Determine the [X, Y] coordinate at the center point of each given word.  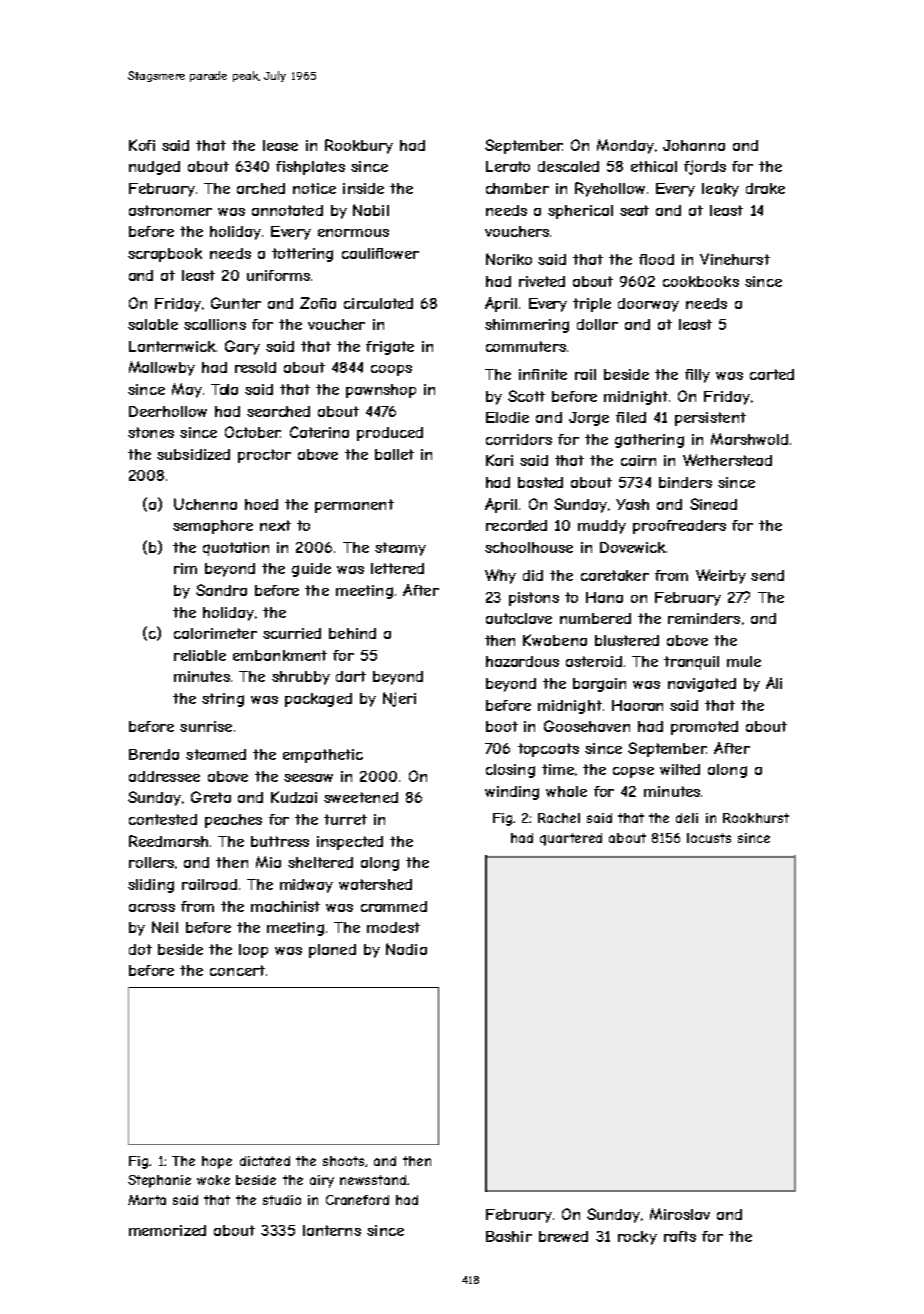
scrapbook [165, 255]
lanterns [332, 1230]
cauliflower [380, 253]
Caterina [319, 432]
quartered [571, 839]
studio [282, 1200]
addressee [164, 776]
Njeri [399, 699]
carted [772, 374]
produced [390, 434]
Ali [774, 683]
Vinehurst [735, 259]
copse [633, 772]
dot [140, 949]
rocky [637, 1238]
